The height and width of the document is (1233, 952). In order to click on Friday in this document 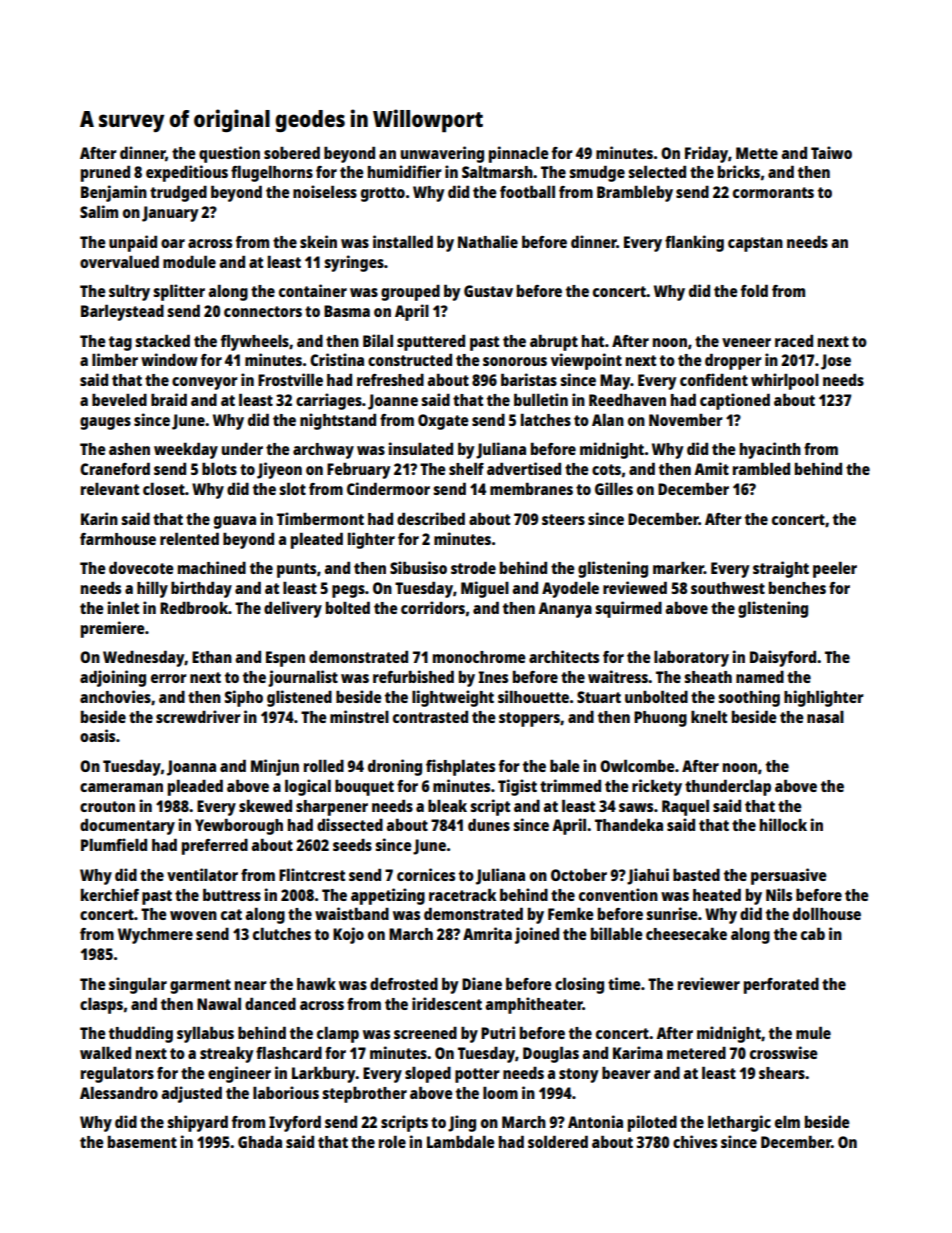, I will do `click(706, 154)`.
